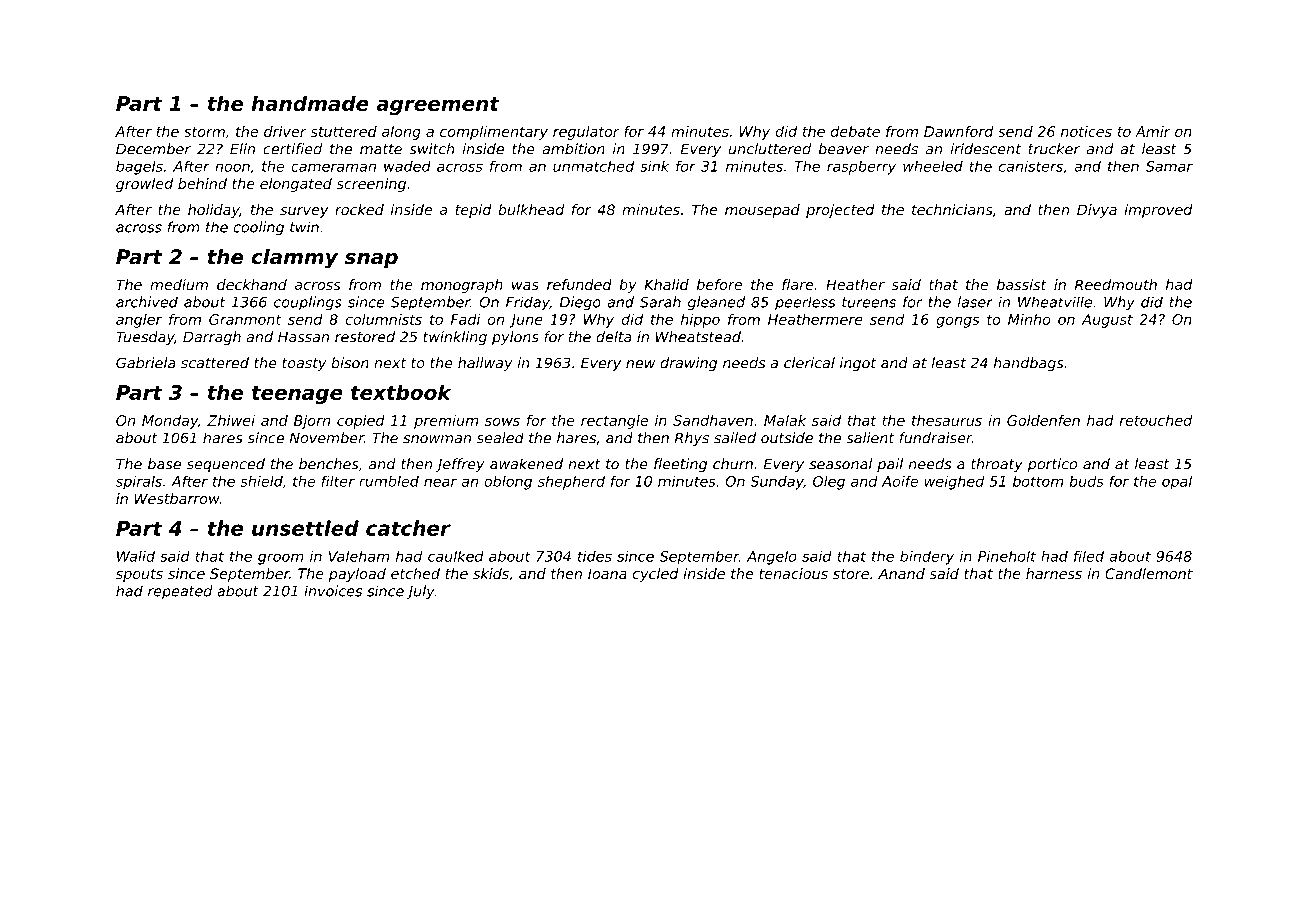 Image resolution: width=1308 pixels, height=924 pixels. What do you see at coordinates (1029, 364) in the image?
I see `handbags` at bounding box center [1029, 364].
